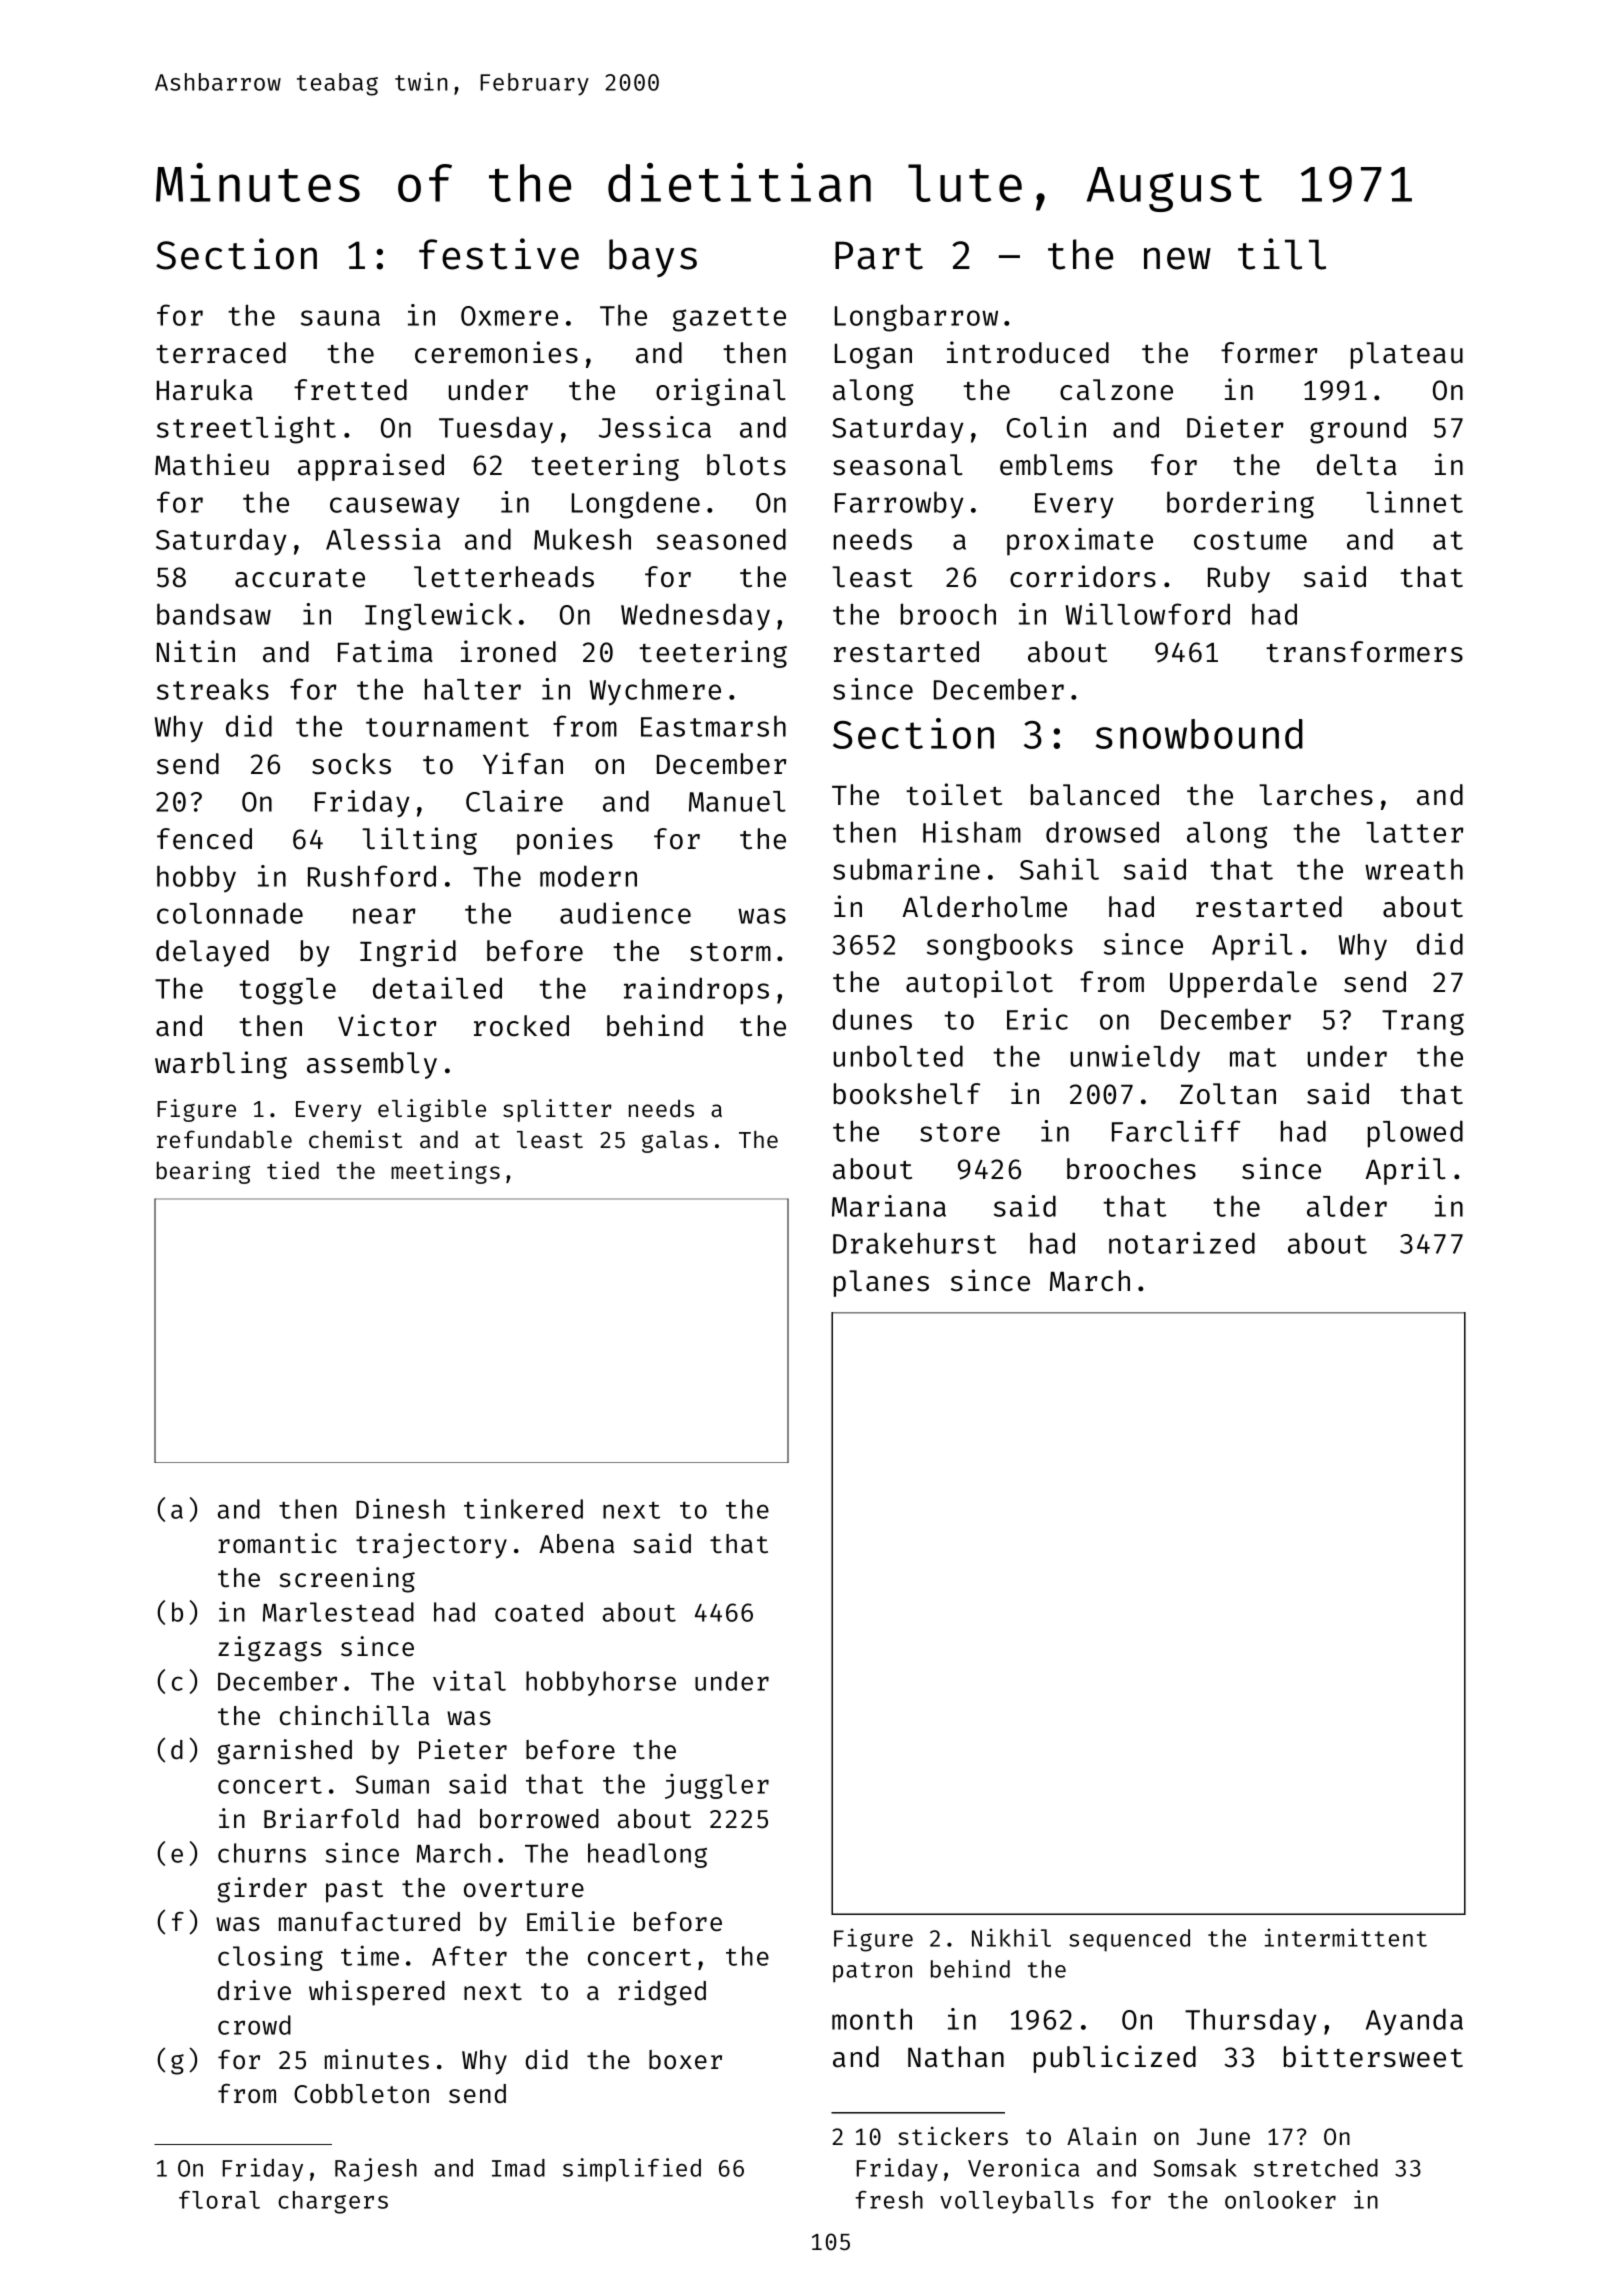 This page has width=1620, height=2292. I want to click on Eric, so click(1037, 1019).
